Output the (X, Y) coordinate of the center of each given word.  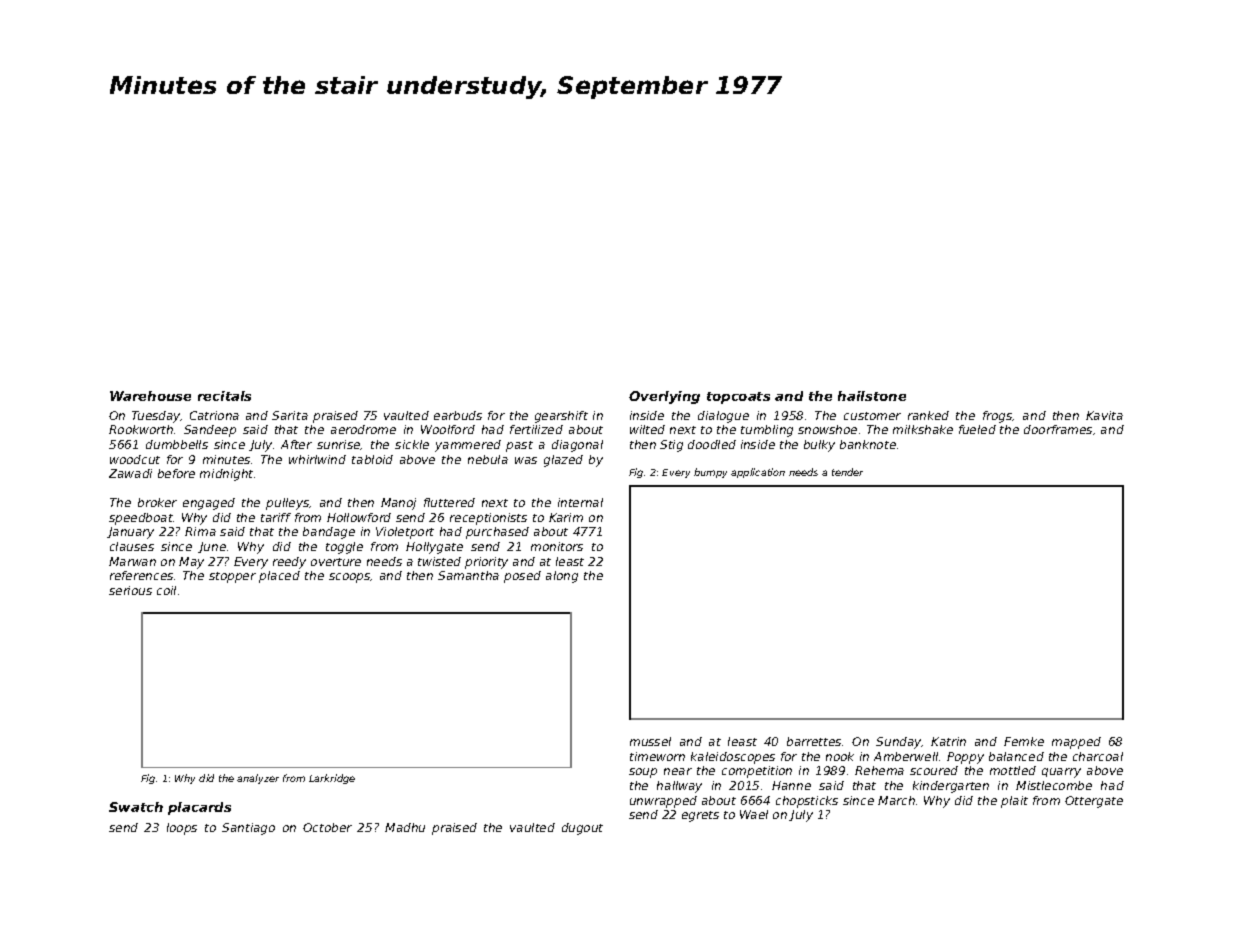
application (758, 473)
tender (847, 472)
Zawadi (130, 473)
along (562, 577)
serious (130, 590)
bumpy (710, 473)
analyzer (258, 779)
